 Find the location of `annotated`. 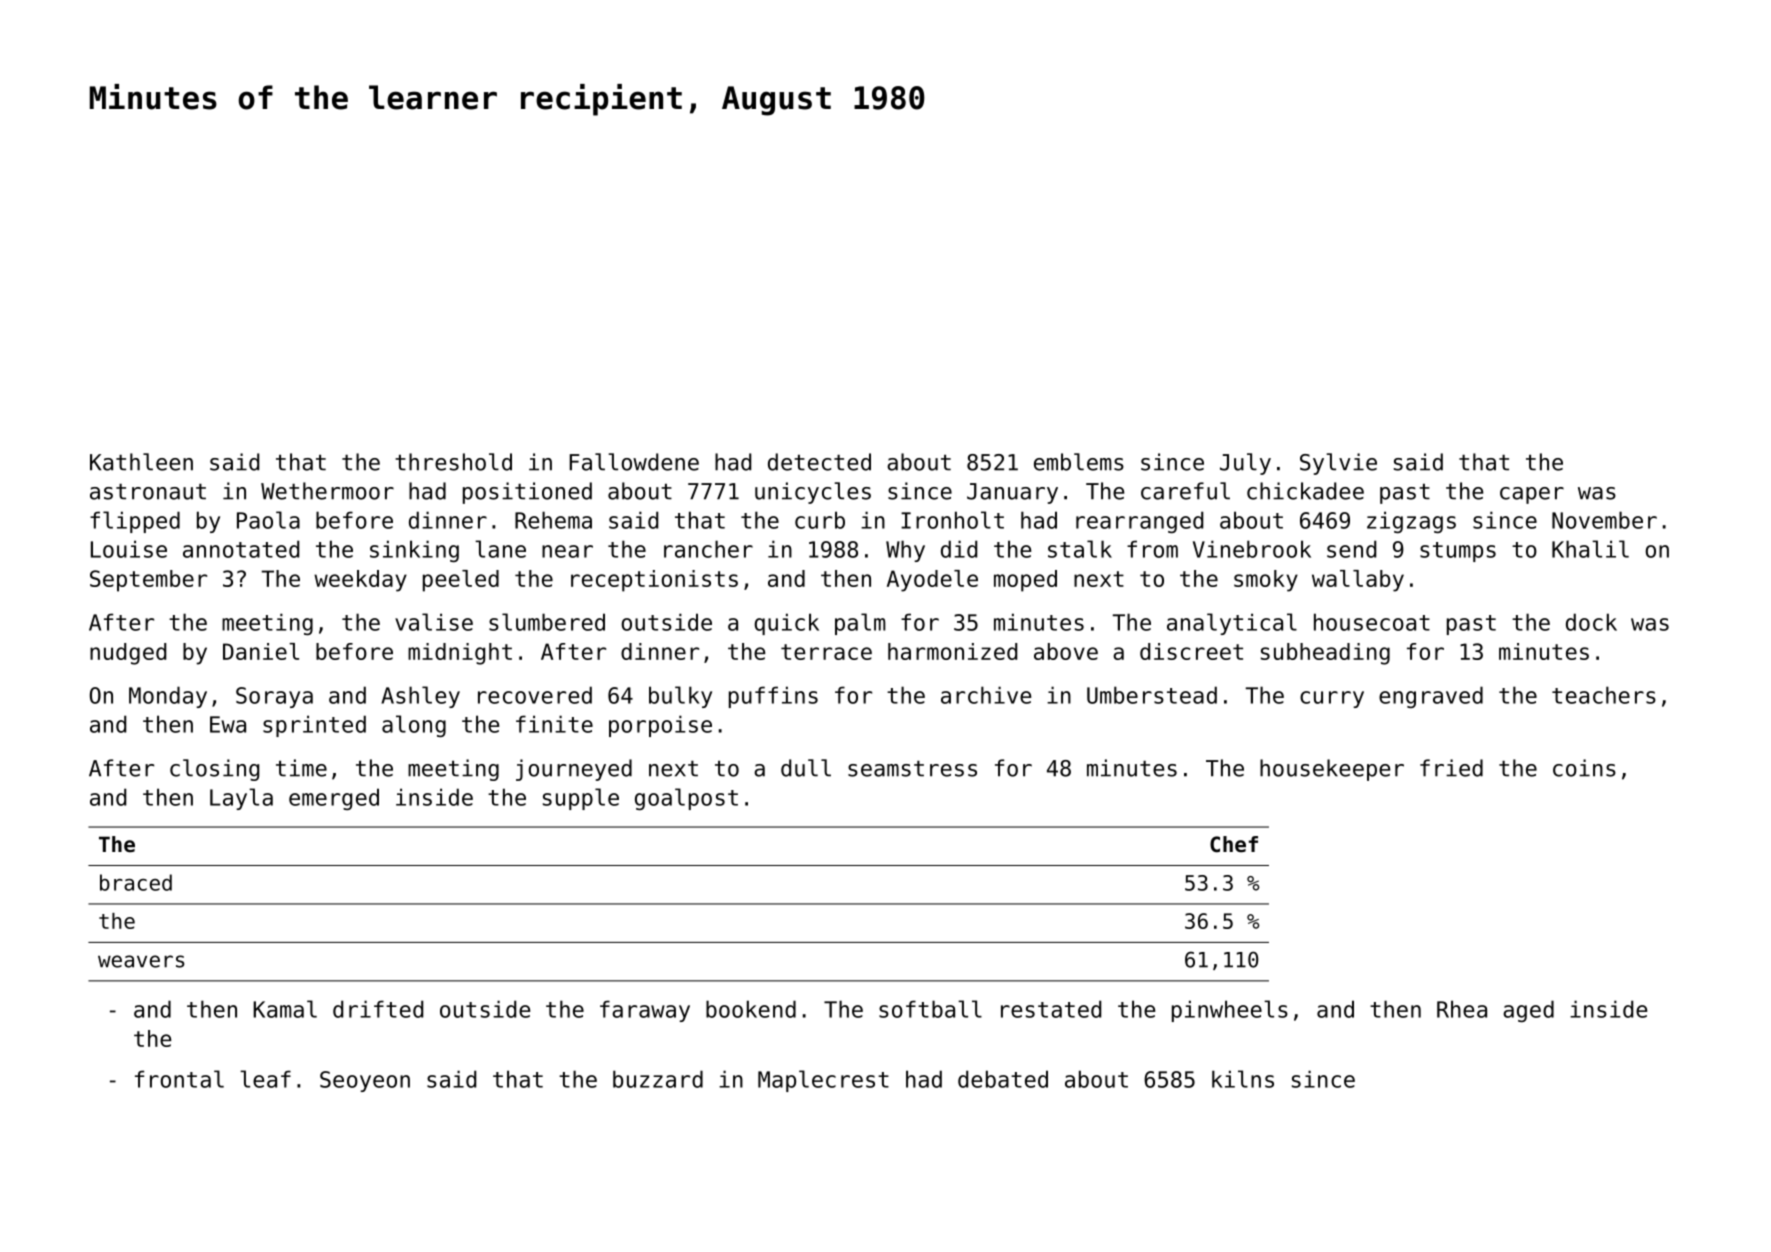

annotated is located at coordinates (241, 549).
